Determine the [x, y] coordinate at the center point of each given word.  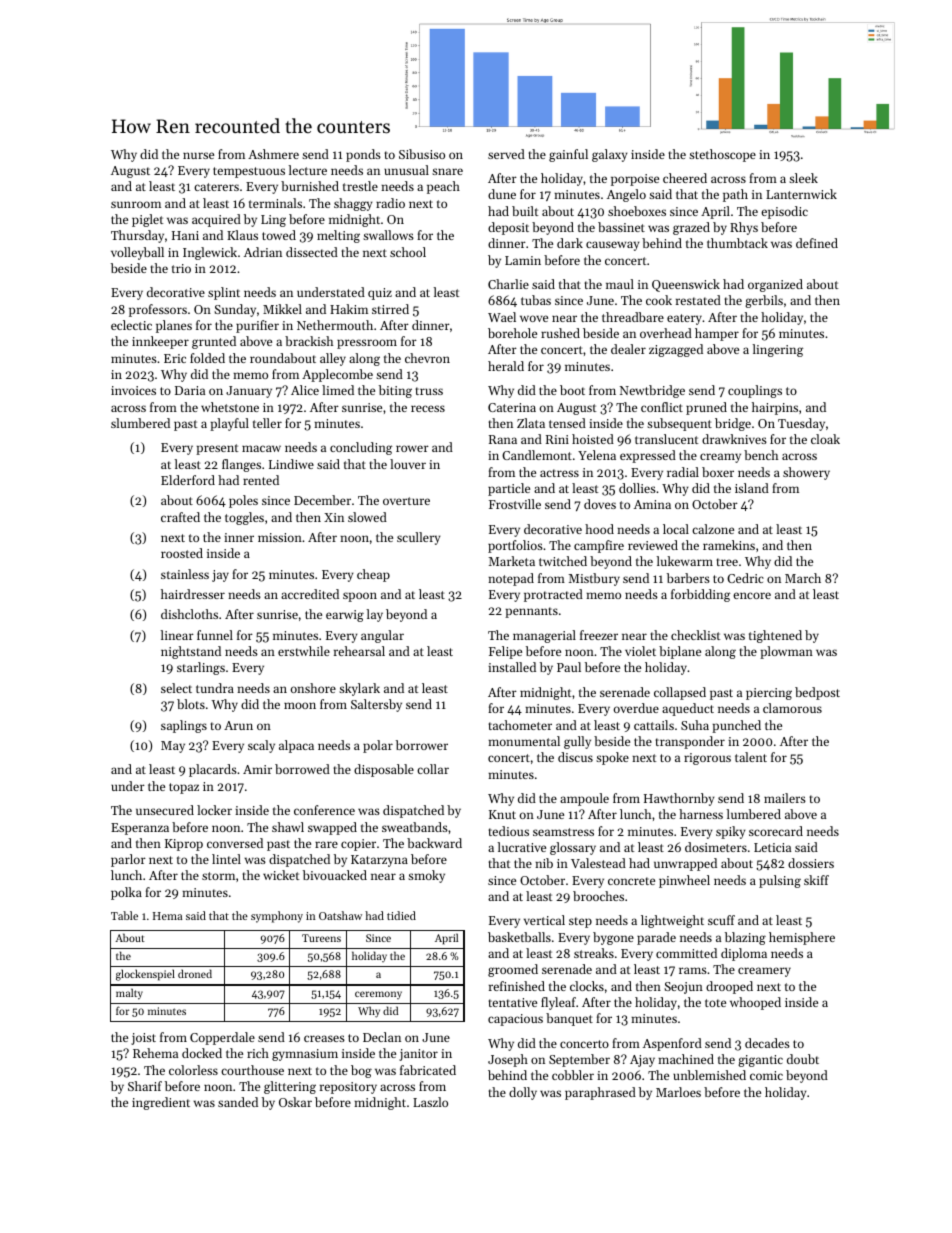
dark [570, 243]
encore [752, 595]
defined [817, 243]
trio [181, 268]
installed [512, 667]
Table [124, 915]
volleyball [137, 253]
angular [382, 636]
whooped [755, 1003]
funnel [215, 635]
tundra [215, 688]
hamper [717, 334]
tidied [401, 915]
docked [202, 1053]
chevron [427, 358]
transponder [690, 742]
